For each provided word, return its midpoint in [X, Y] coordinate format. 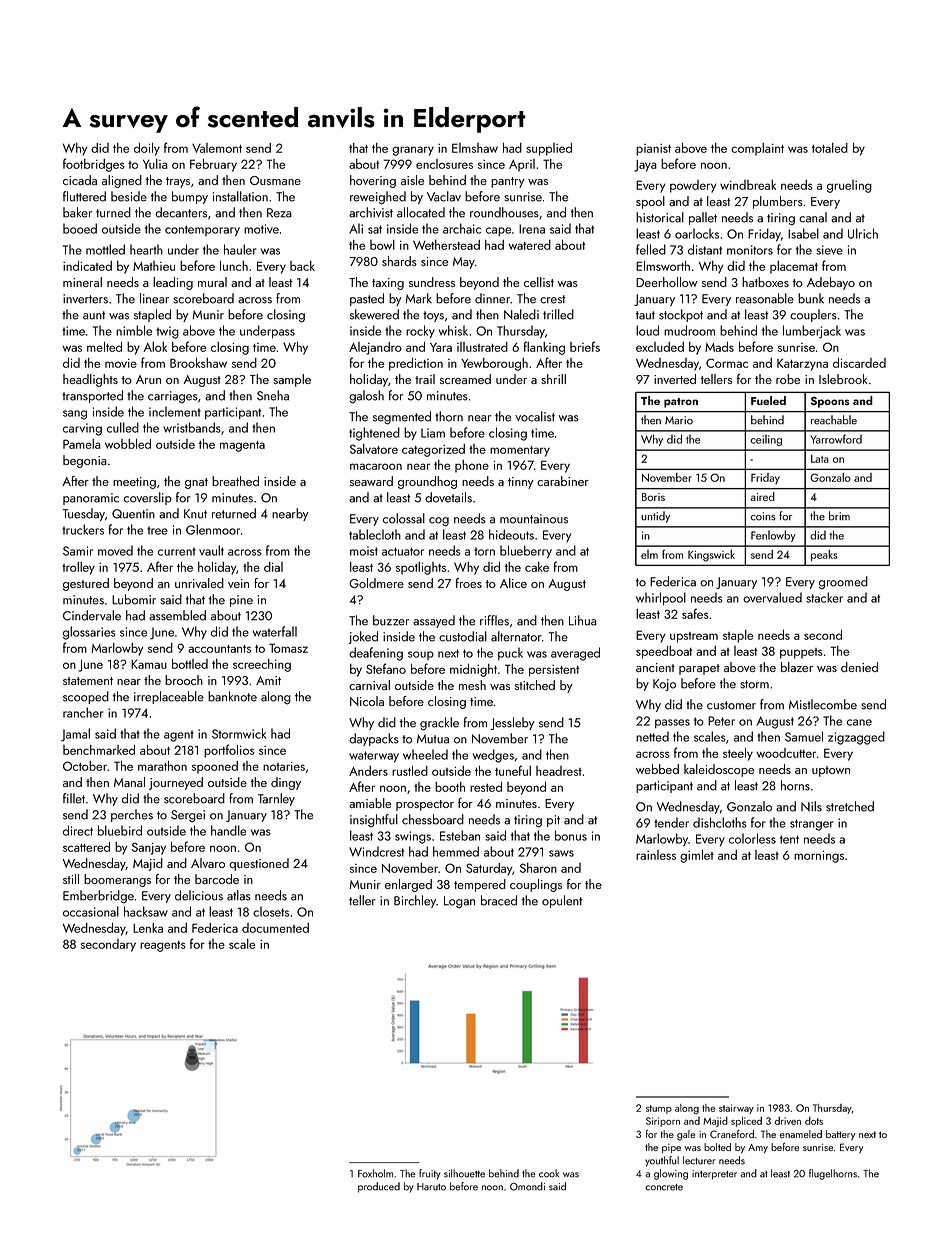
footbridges [94, 165]
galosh [366, 397]
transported [92, 396]
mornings [819, 856]
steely [738, 754]
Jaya [645, 166]
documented [275, 928]
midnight [473, 670]
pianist [653, 150]
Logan [459, 902]
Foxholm [375, 1173]
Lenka [148, 928]
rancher [83, 712]
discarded [859, 363]
